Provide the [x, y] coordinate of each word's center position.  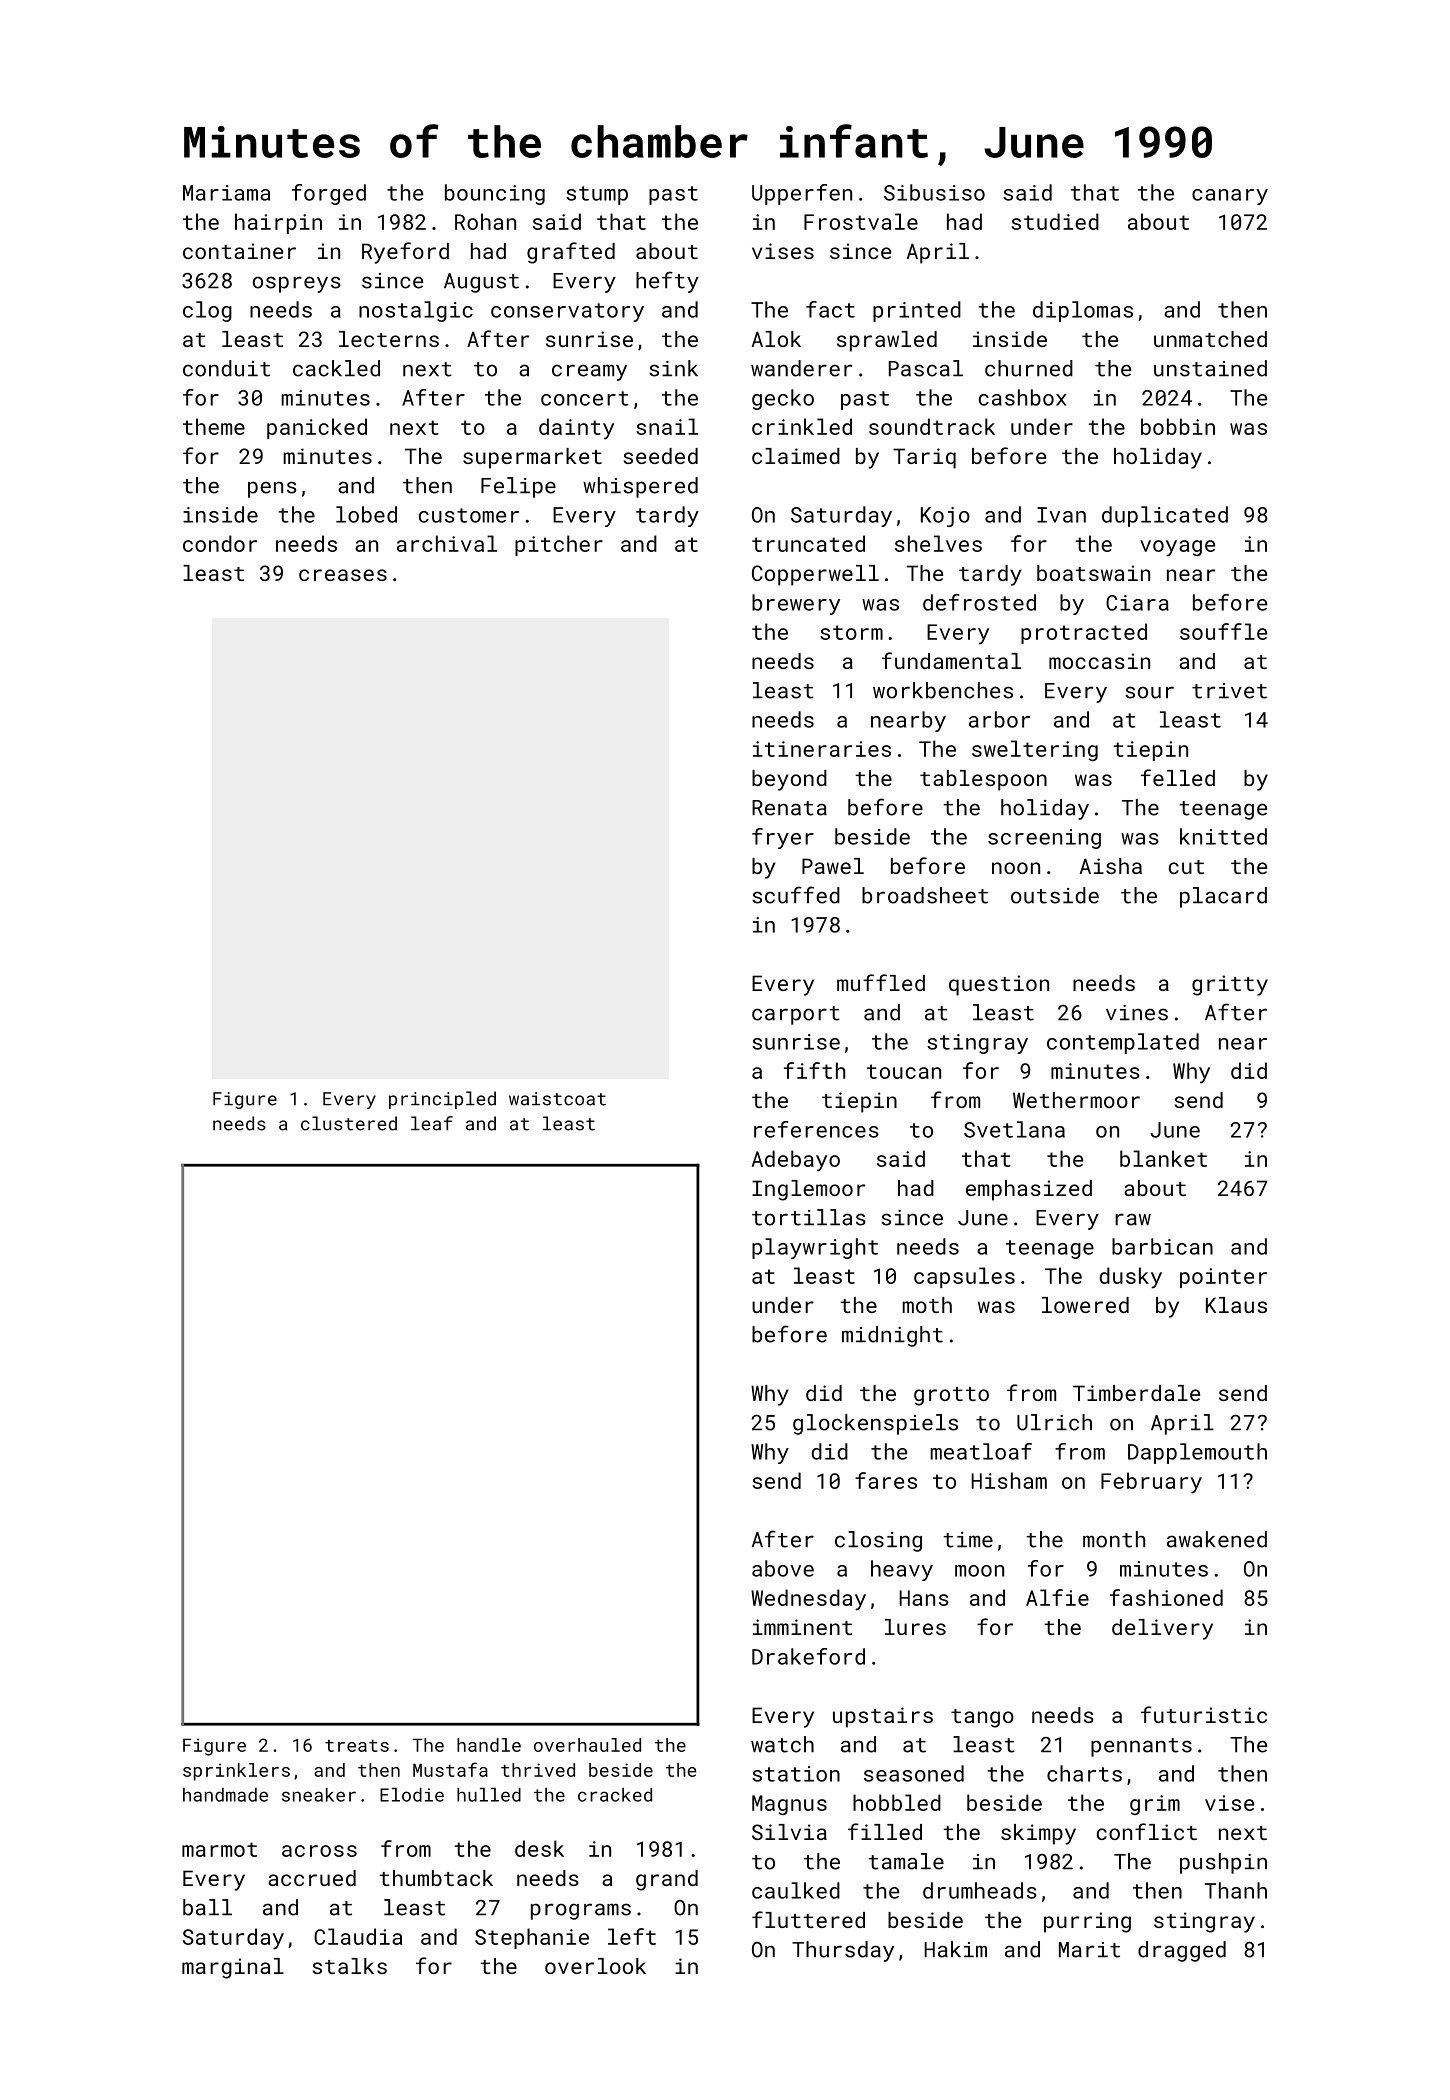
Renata [789, 808]
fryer [783, 838]
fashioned [1166, 1597]
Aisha [1111, 866]
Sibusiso [934, 192]
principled [442, 1100]
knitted [1223, 836]
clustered [349, 1123]
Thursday [843, 1951]
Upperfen [802, 194]
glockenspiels [875, 1424]
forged [329, 194]
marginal [233, 1968]
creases [343, 575]
